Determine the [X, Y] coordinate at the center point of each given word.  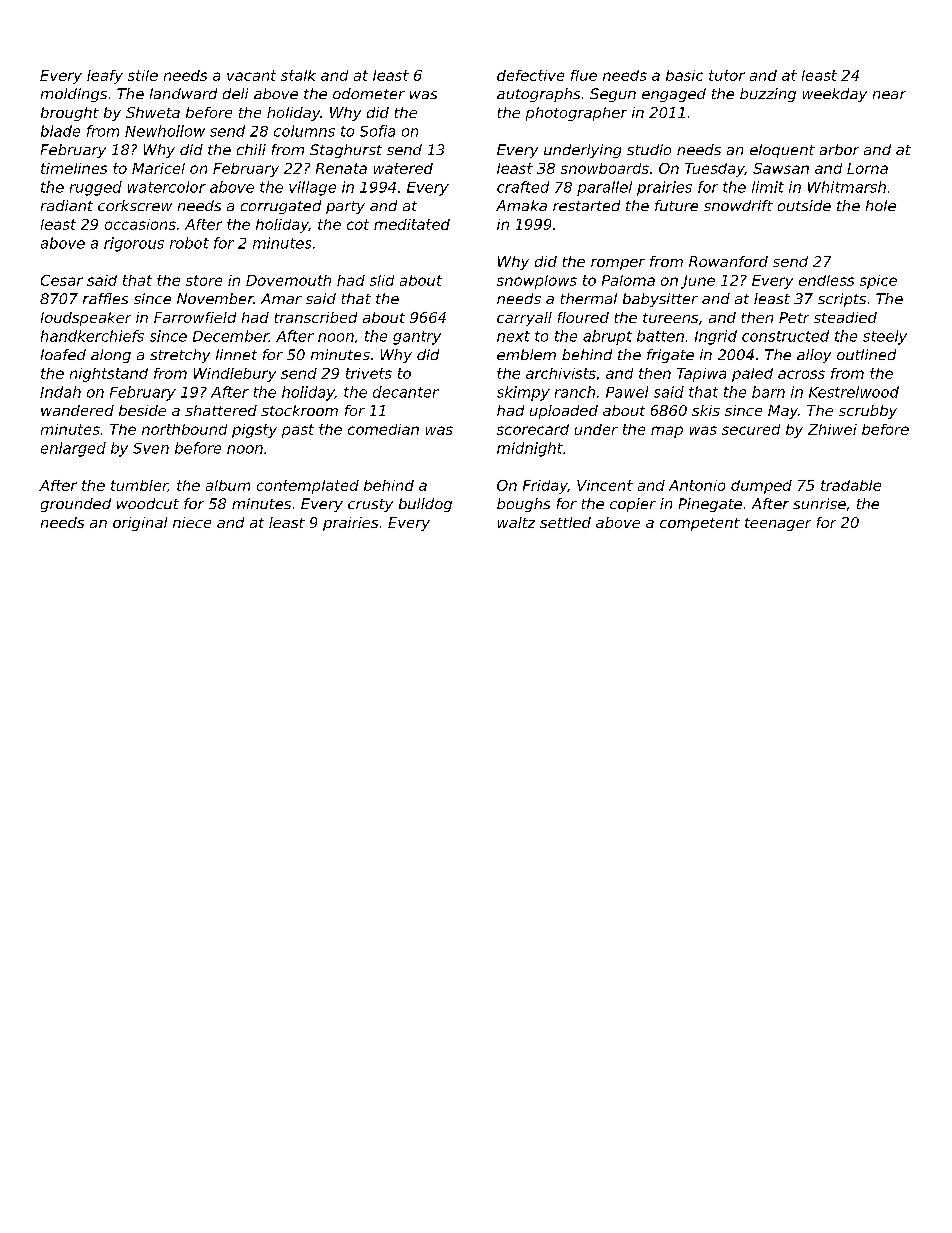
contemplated [308, 487]
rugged [96, 188]
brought [70, 114]
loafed [63, 354]
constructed [785, 336]
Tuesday [715, 170]
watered [403, 168]
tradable [851, 485]
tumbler [139, 486]
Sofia [377, 131]
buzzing [768, 95]
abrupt [607, 337]
